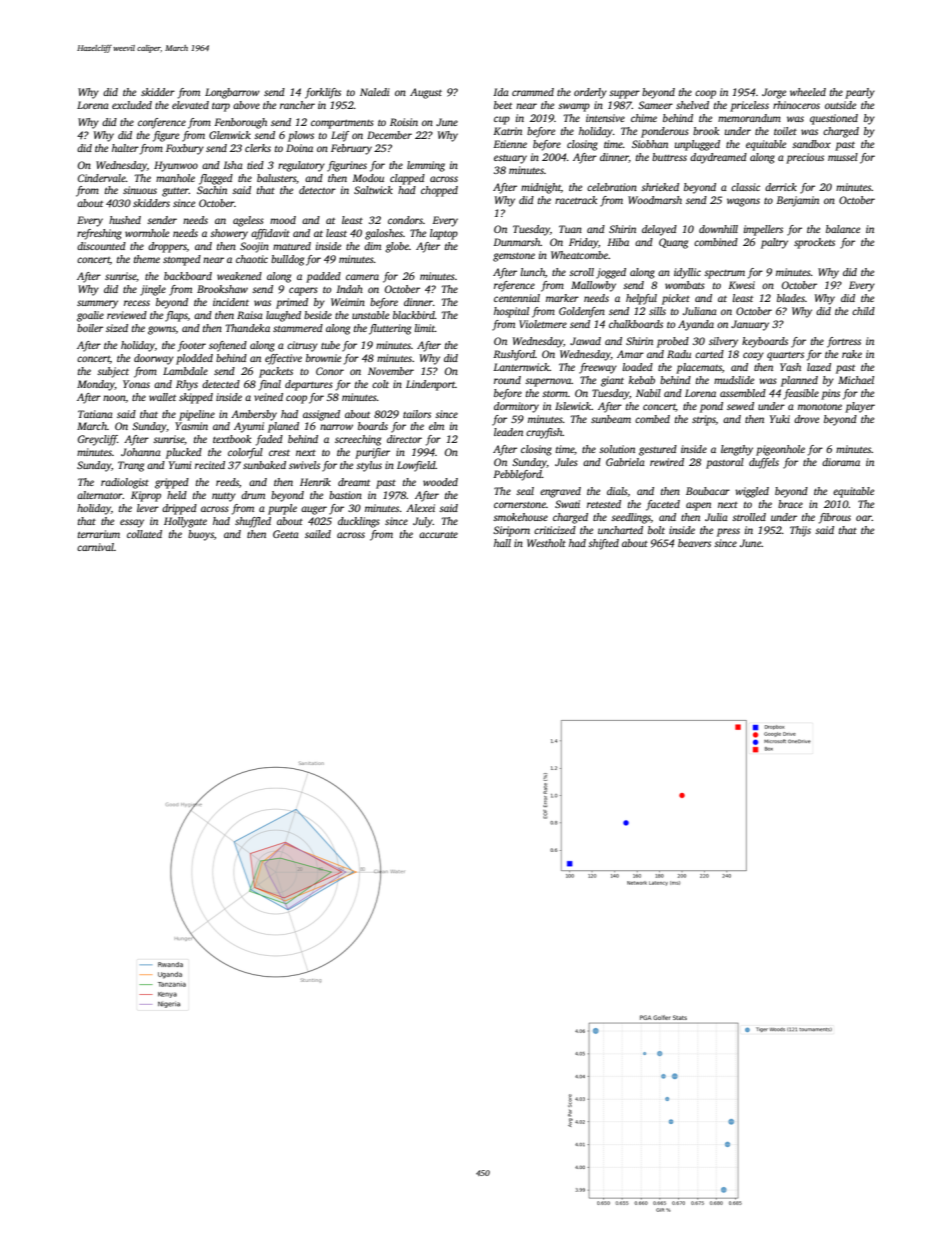 The width and height of the image is (952, 1233). What do you see at coordinates (373, 190) in the image?
I see `Saltwick` at bounding box center [373, 190].
